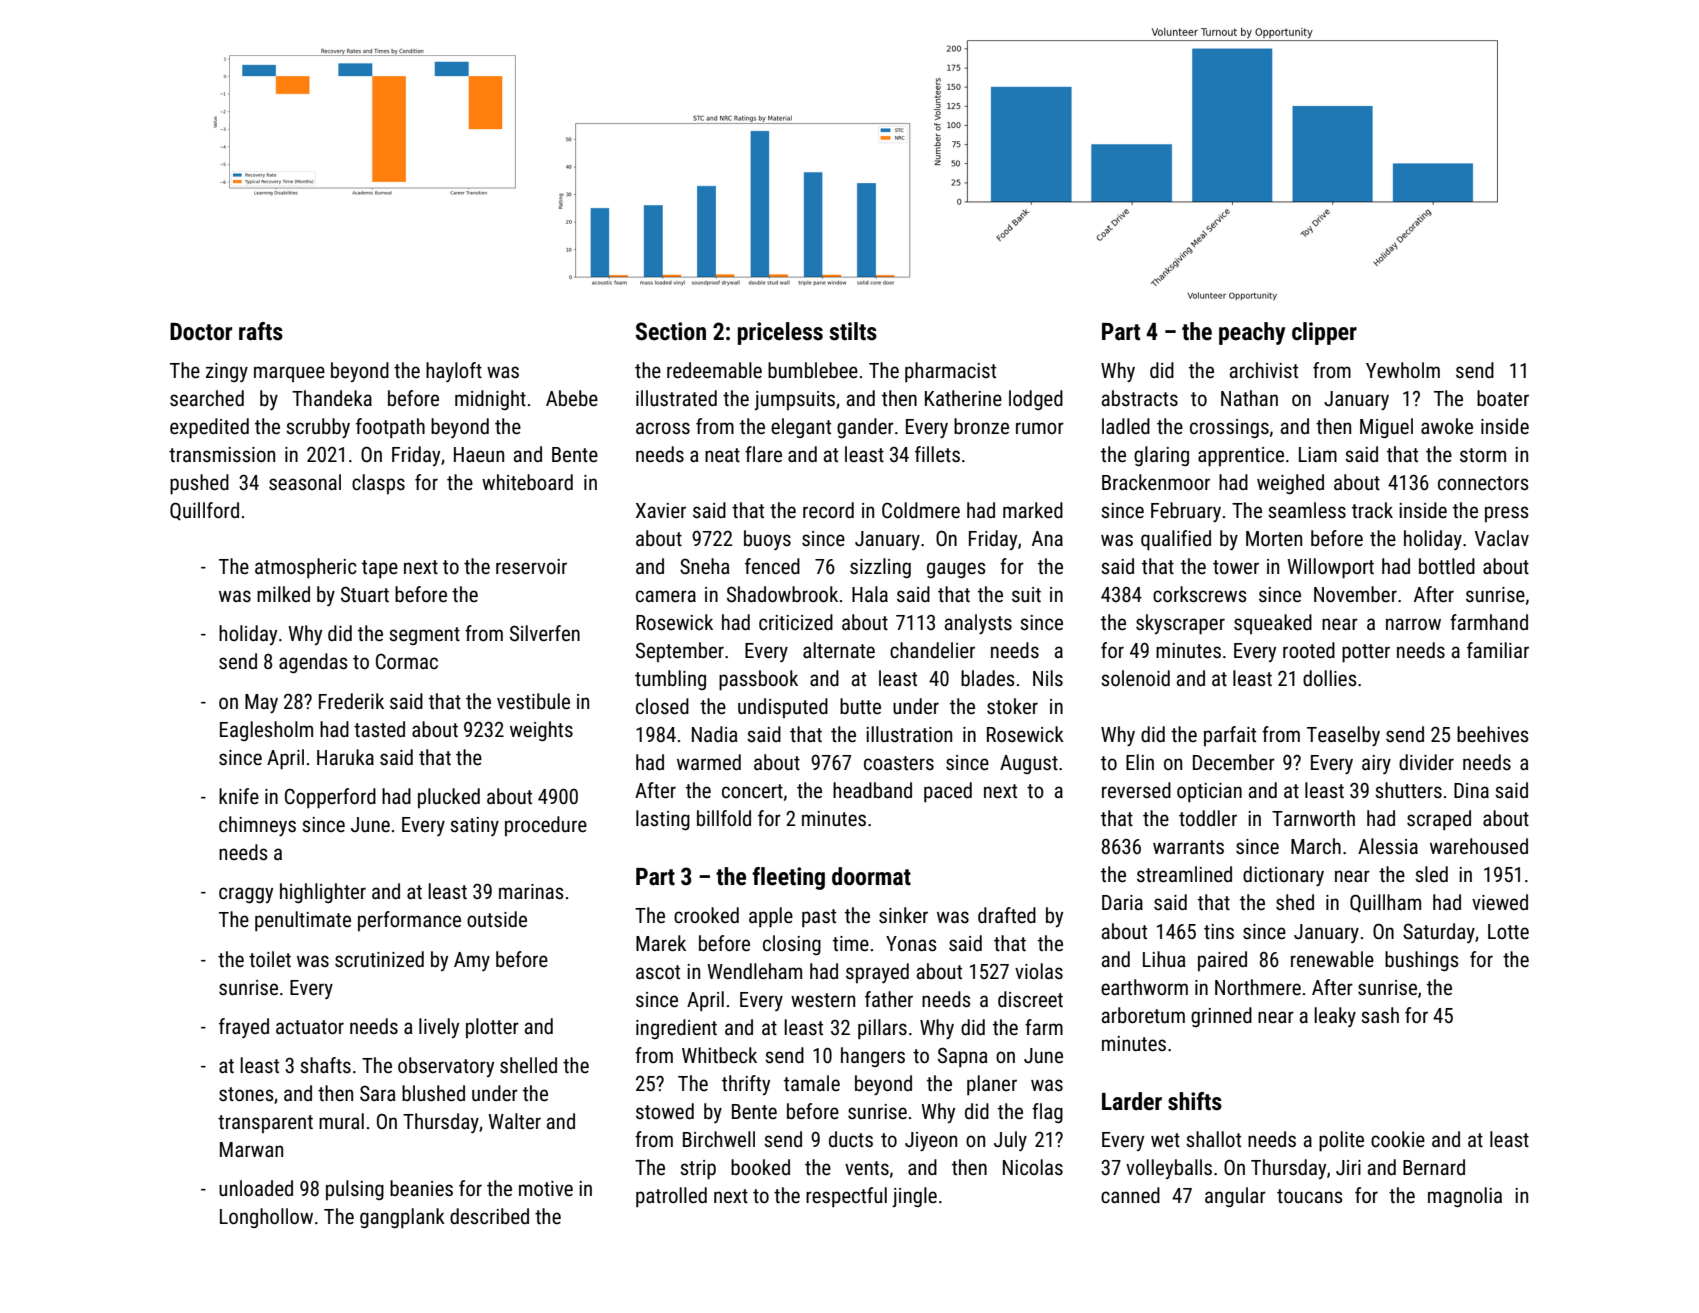 Image resolution: width=1699 pixels, height=1313 pixels. Describe the element at coordinates (767, 540) in the document. I see `buoys` at that location.
